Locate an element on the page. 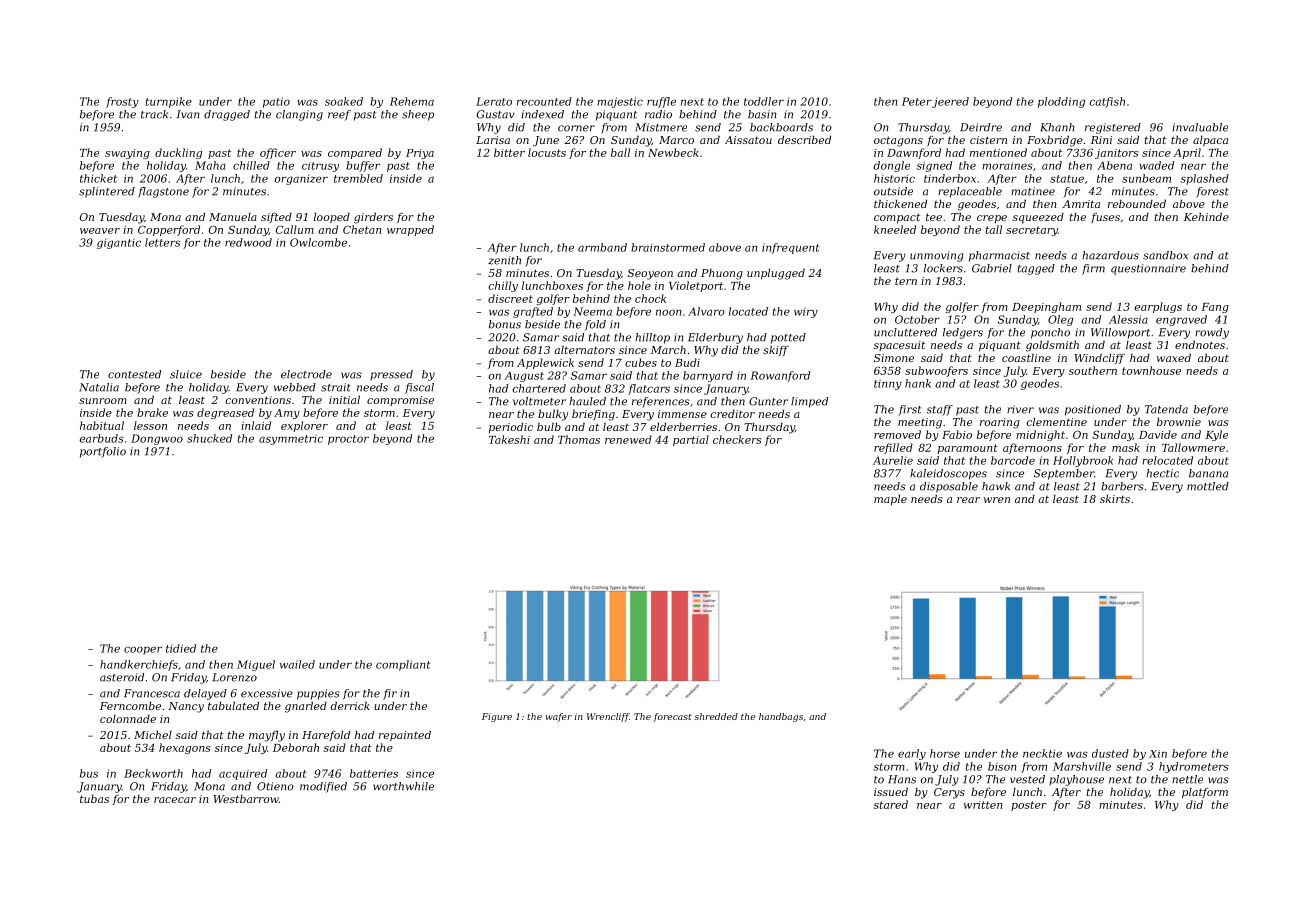  Foxbridge is located at coordinates (1055, 141).
